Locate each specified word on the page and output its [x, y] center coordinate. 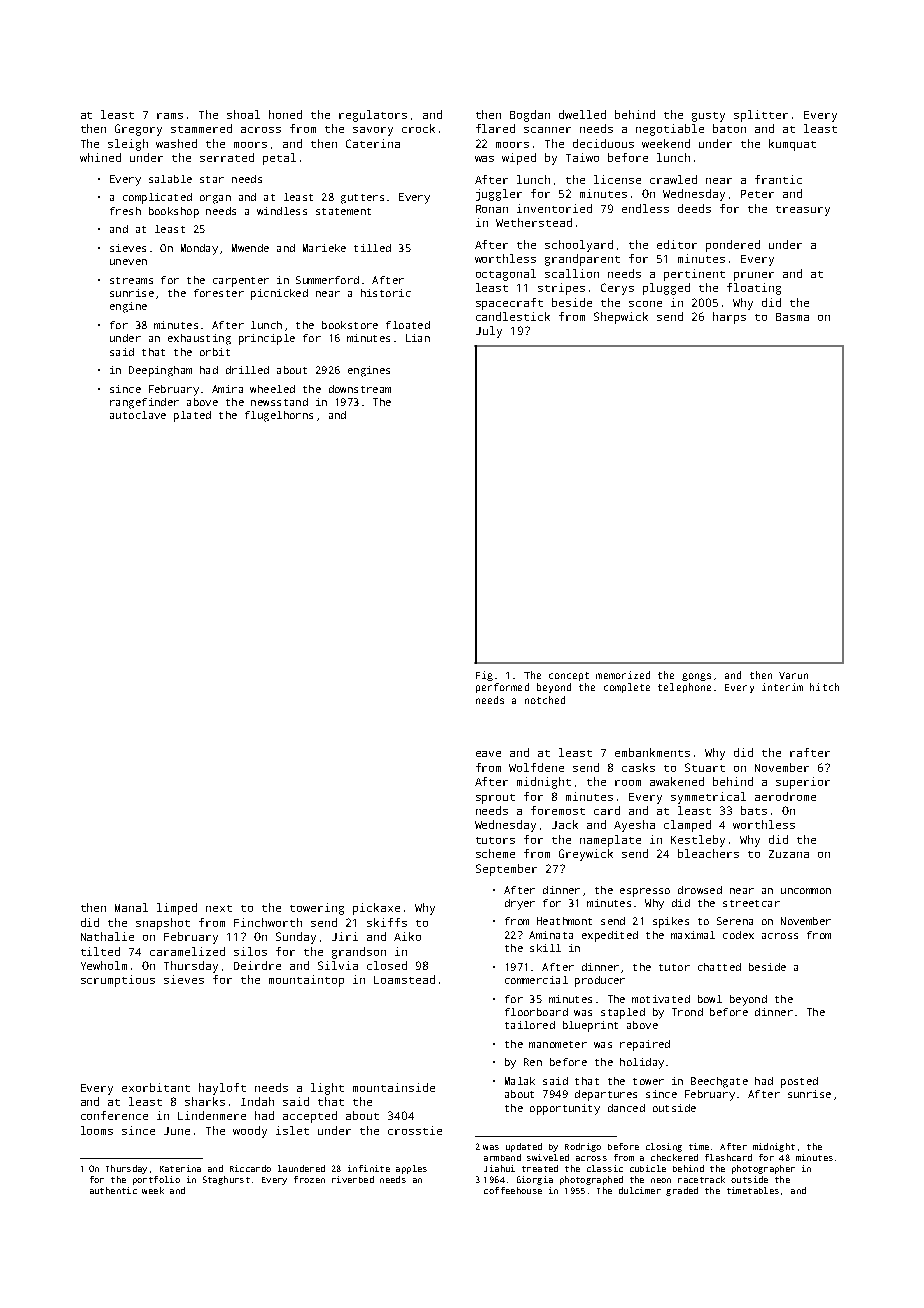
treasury [803, 211]
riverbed [353, 1179]
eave [488, 754]
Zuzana [789, 854]
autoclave [138, 415]
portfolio [156, 1180]
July [489, 332]
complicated [157, 198]
